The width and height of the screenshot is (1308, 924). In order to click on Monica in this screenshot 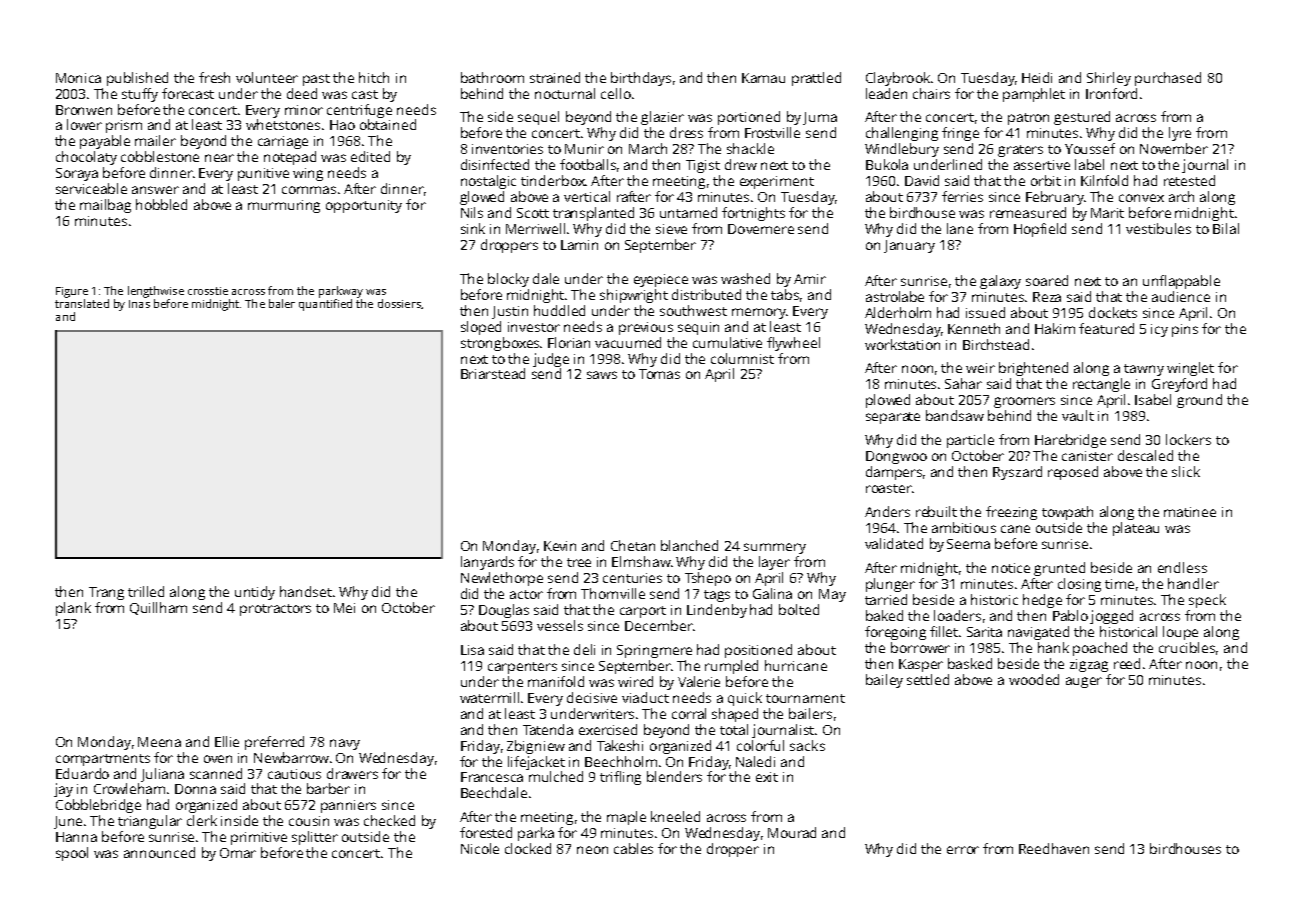, I will do `click(78, 78)`.
